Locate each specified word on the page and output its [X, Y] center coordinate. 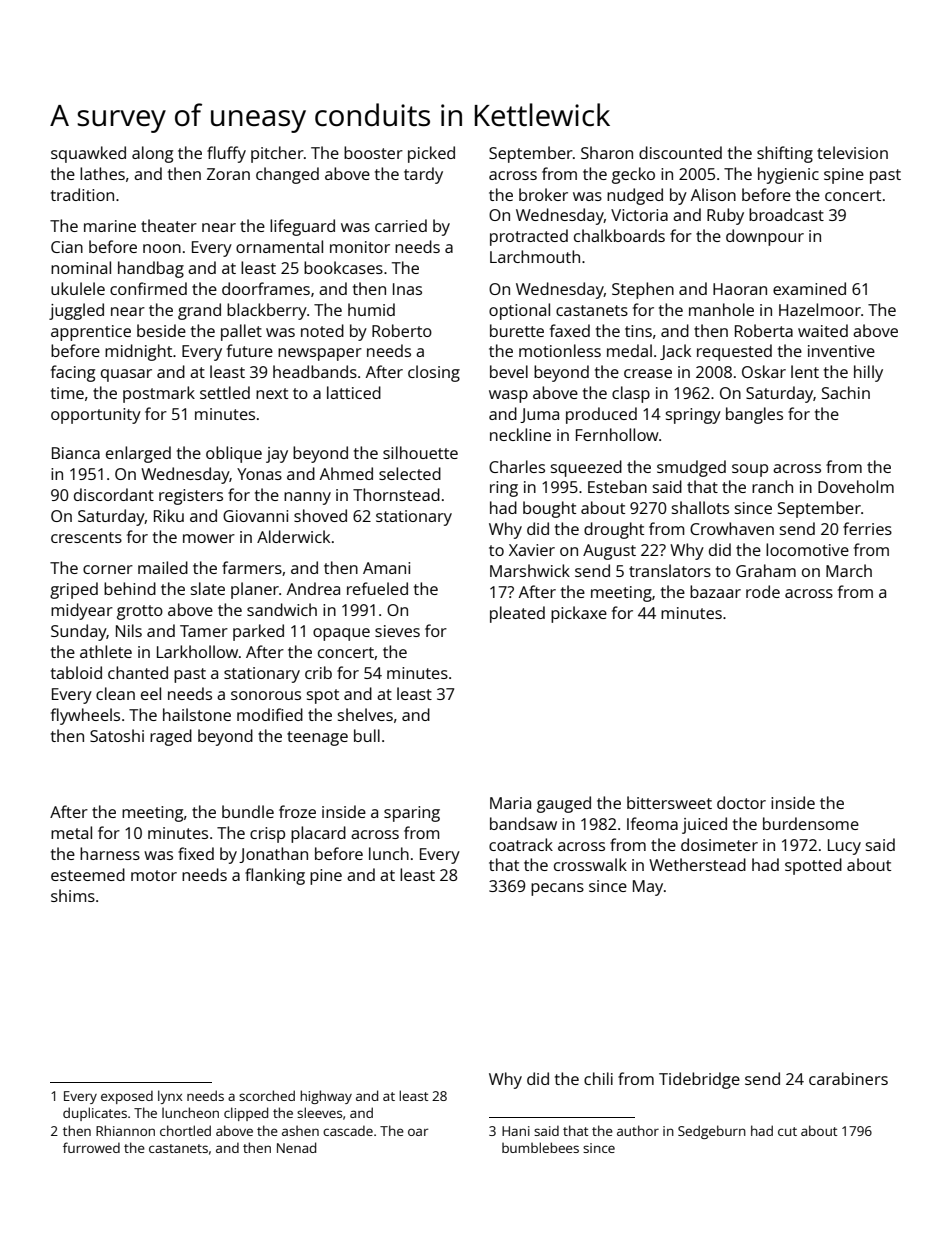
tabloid [76, 672]
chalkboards [619, 235]
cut [787, 1131]
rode [763, 591]
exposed [127, 1097]
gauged [564, 804]
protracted [529, 237]
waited [823, 330]
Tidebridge [699, 1080]
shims [73, 895]
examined [809, 288]
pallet [241, 332]
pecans [557, 889]
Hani [516, 1131]
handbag [151, 269]
